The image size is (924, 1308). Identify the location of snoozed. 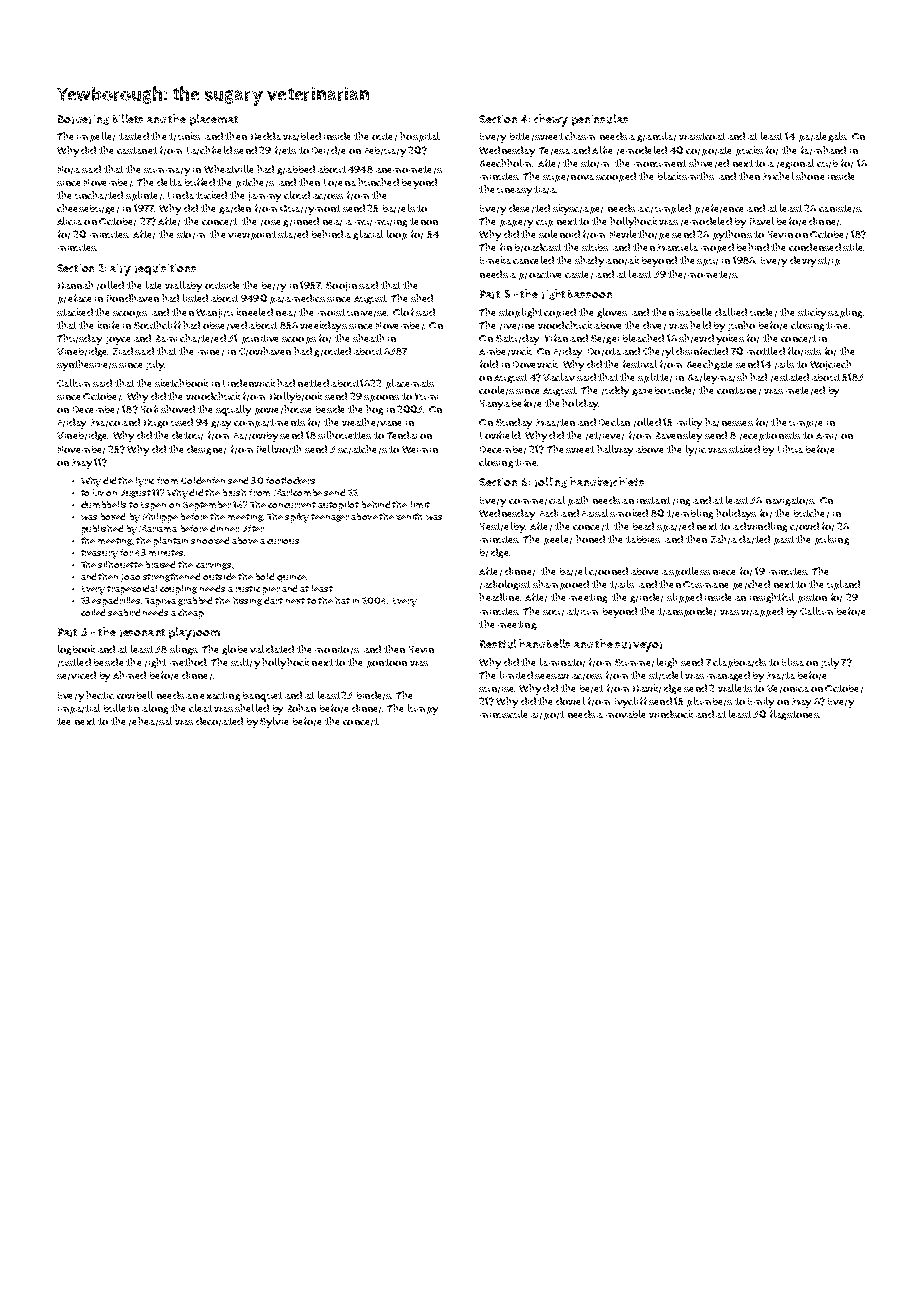
(210, 540).
